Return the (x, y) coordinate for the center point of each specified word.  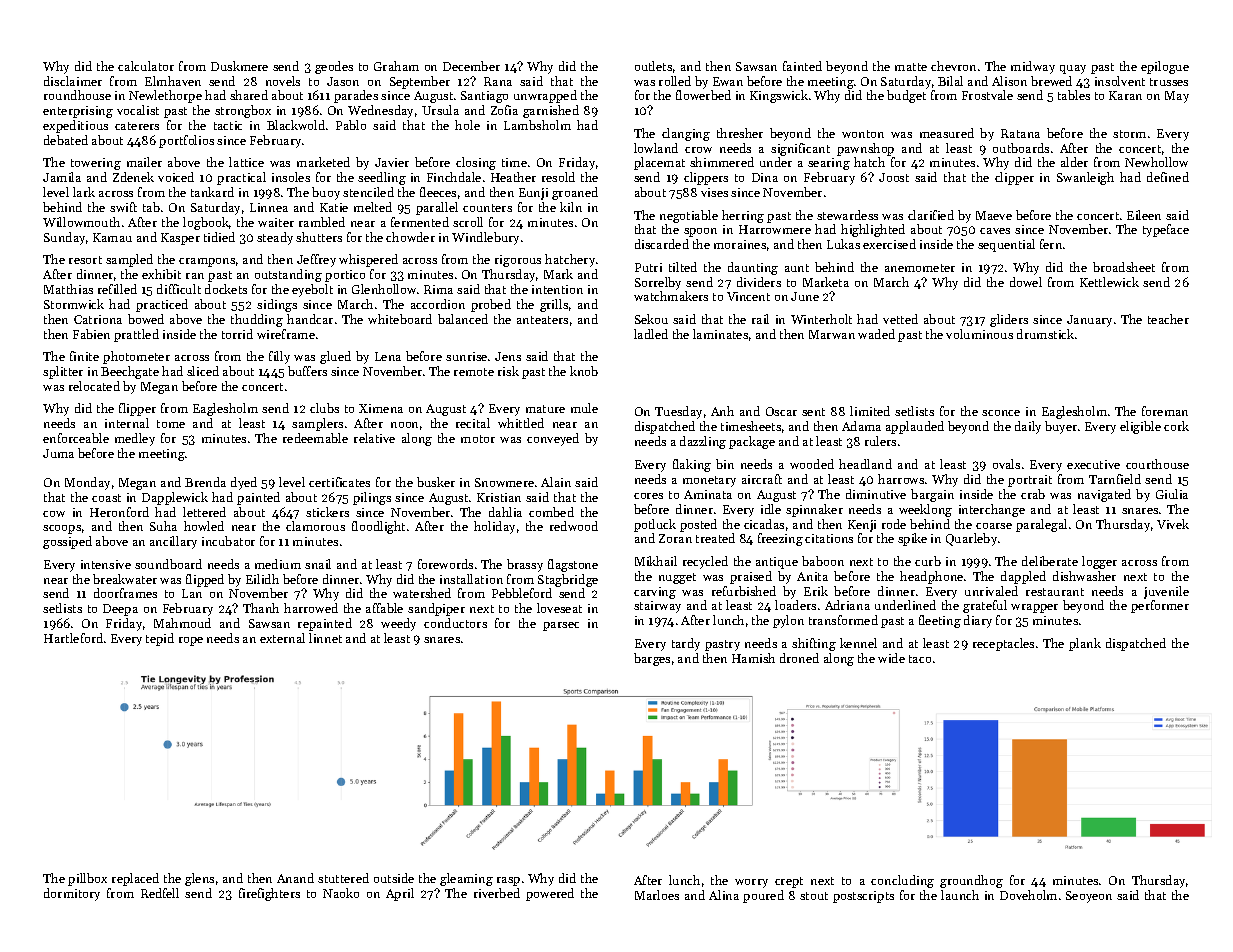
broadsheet (1124, 267)
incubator (228, 541)
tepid (160, 639)
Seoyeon (1089, 897)
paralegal (1041, 525)
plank (1085, 644)
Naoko (341, 893)
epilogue (1165, 67)
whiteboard (400, 319)
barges (652, 659)
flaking (692, 465)
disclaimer (73, 81)
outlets (653, 66)
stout (814, 896)
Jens (508, 356)
